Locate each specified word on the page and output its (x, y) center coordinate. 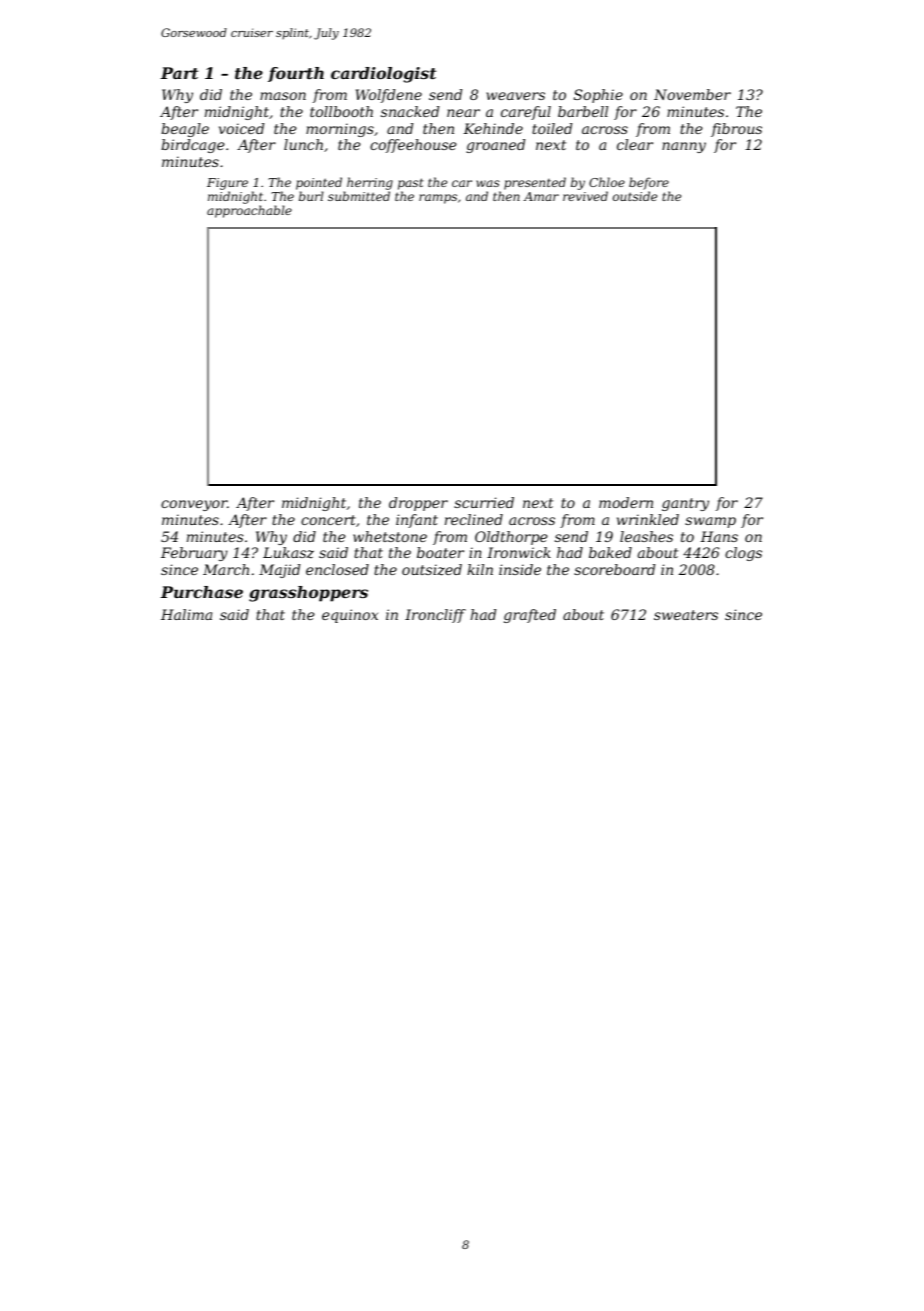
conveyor (194, 505)
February (194, 554)
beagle (185, 130)
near (463, 113)
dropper (418, 504)
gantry (685, 504)
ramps (438, 199)
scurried (484, 502)
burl (311, 196)
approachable (249, 211)
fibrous (736, 130)
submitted (359, 196)
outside (635, 196)
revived (585, 196)
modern (626, 502)
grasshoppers (308, 594)
